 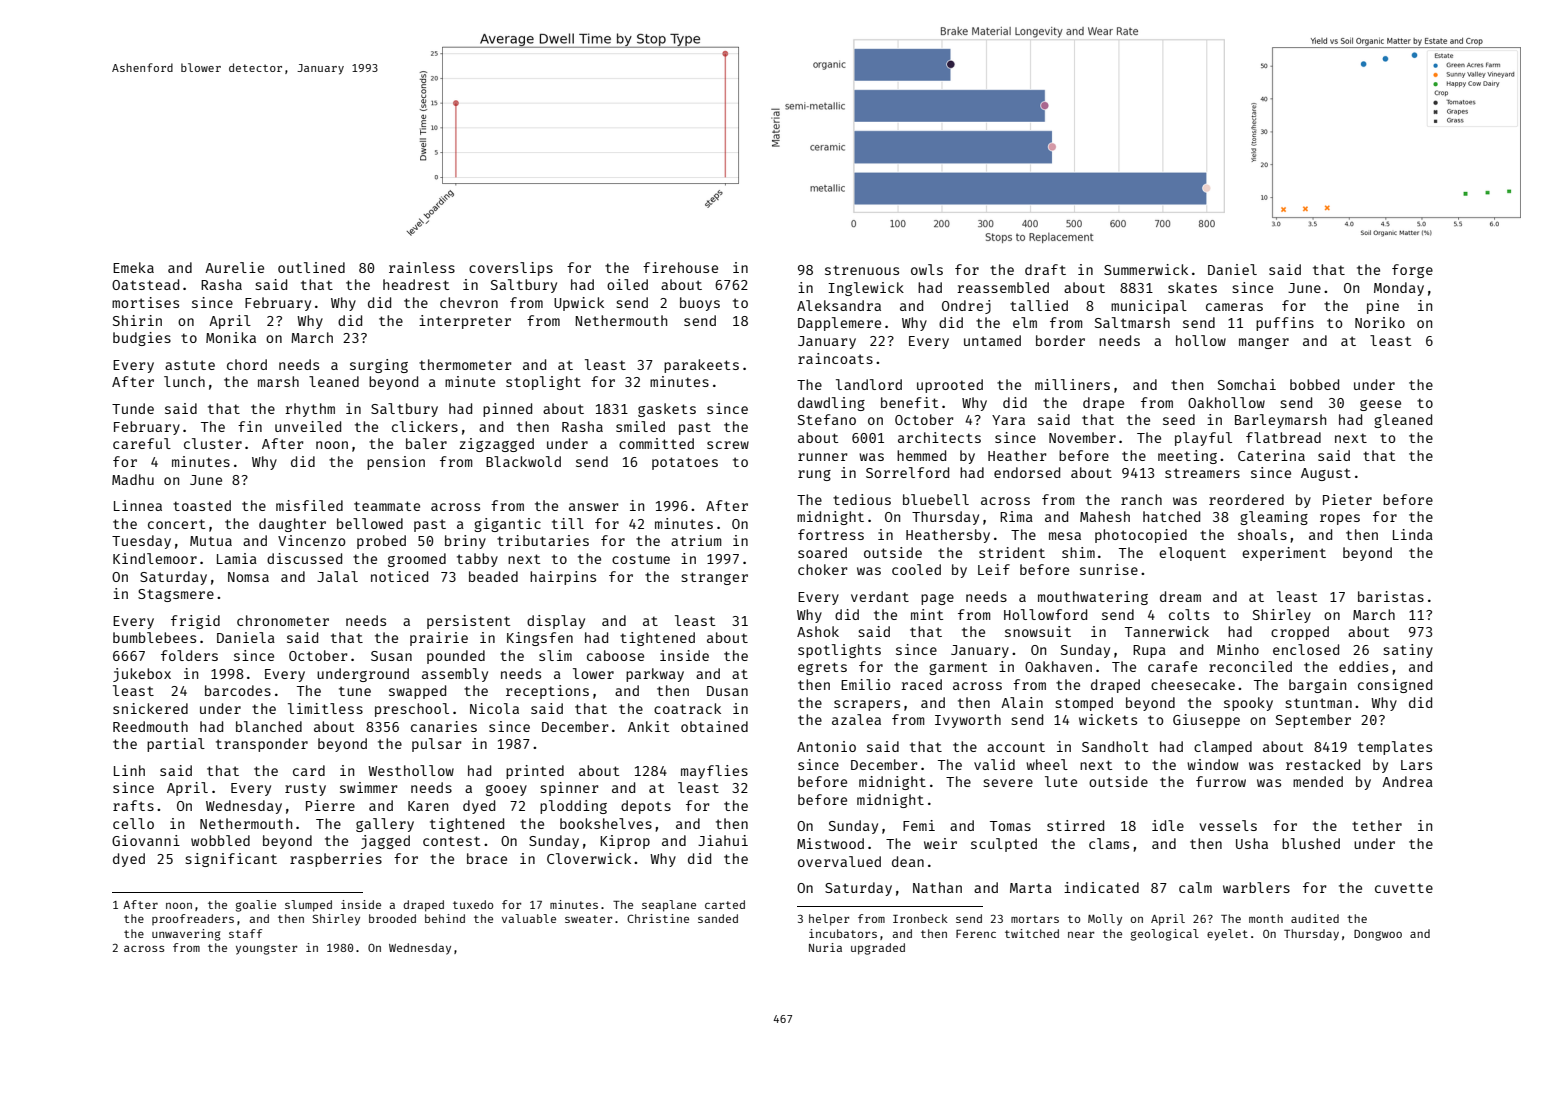 I want to click on Ankit, so click(x=648, y=726).
